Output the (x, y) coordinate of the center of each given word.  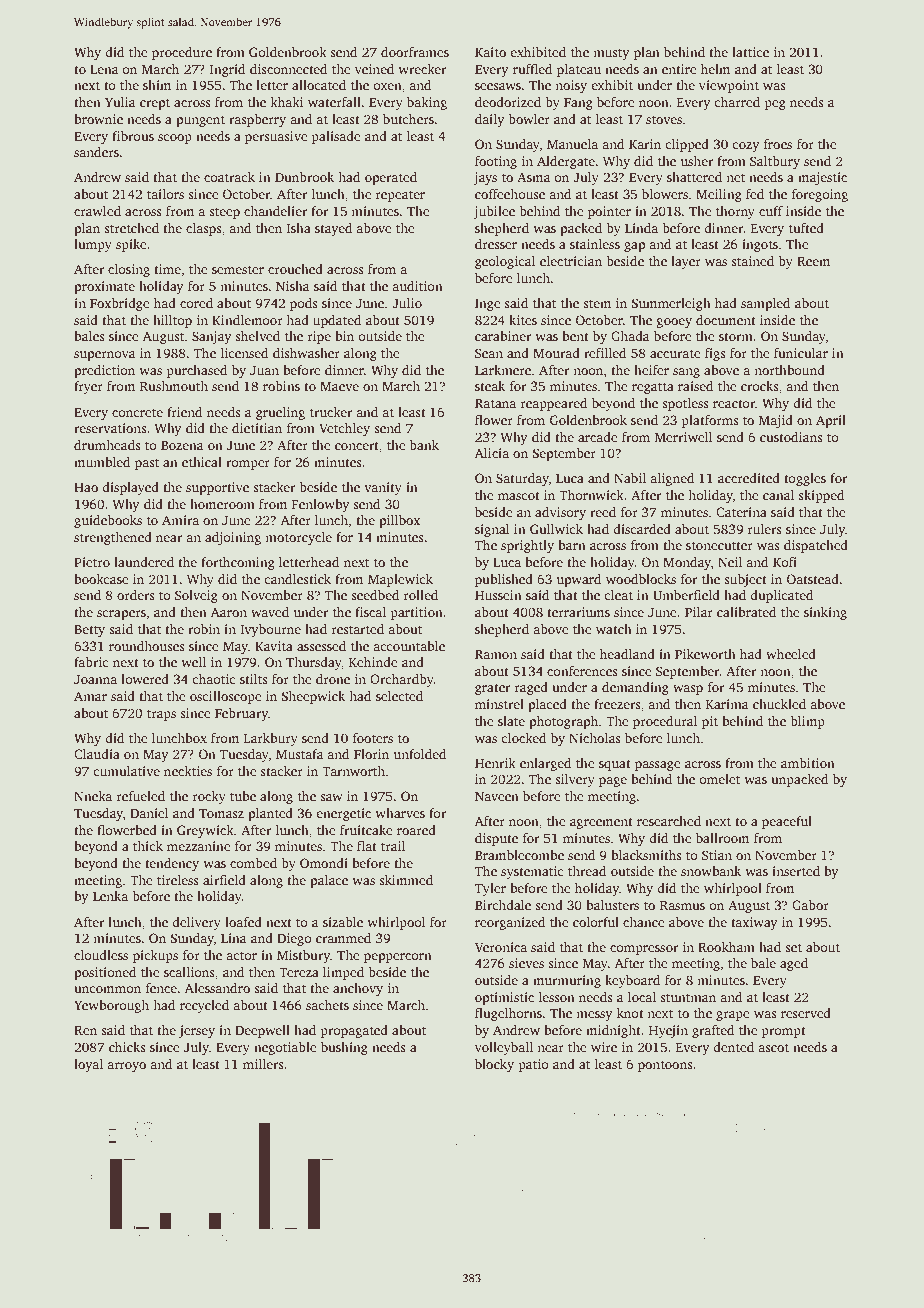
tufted (806, 228)
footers (373, 738)
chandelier (275, 211)
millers (263, 1064)
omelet (719, 779)
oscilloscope (225, 697)
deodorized (508, 102)
